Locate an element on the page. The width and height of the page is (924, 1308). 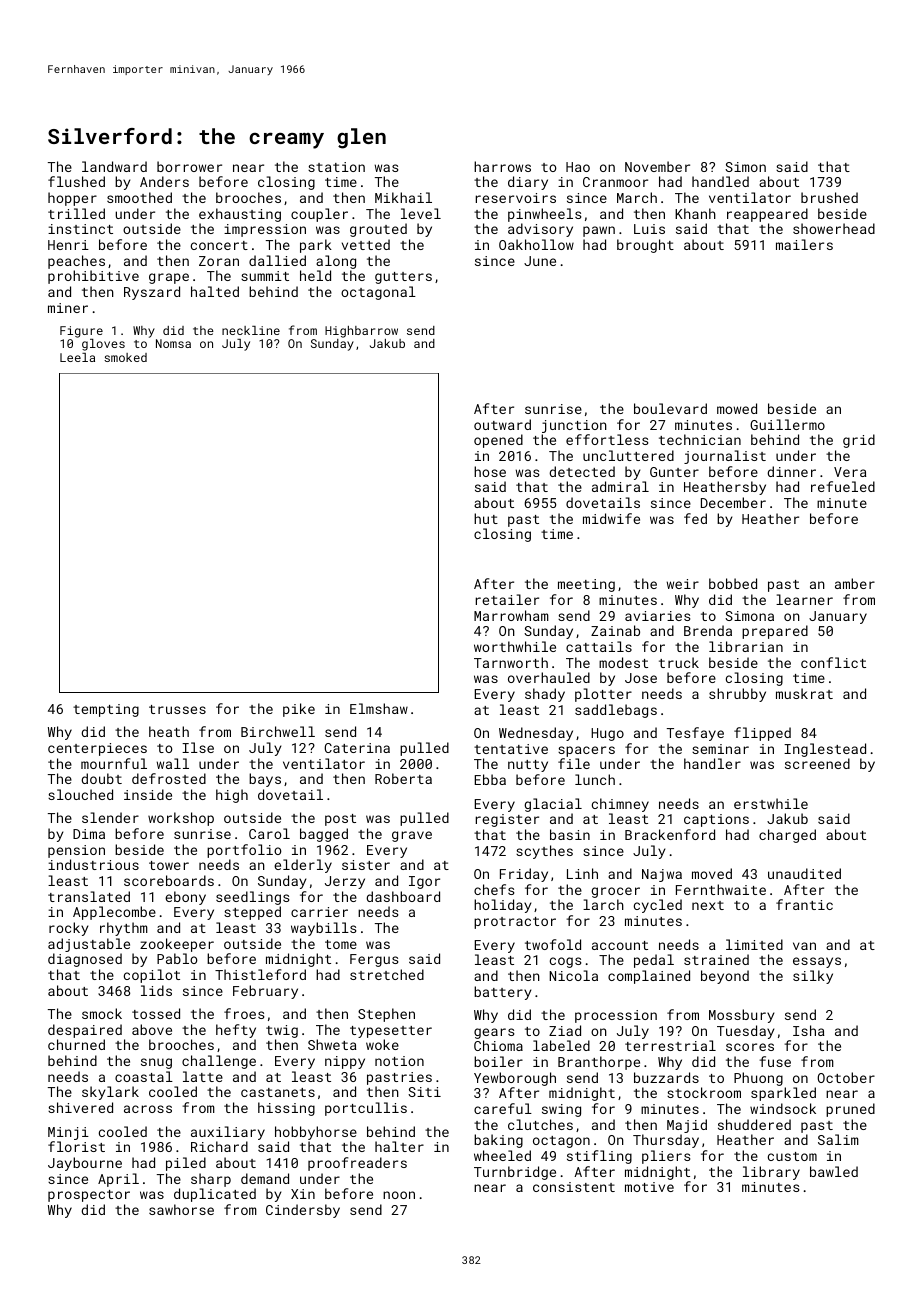
hopper is located at coordinates (72, 199).
